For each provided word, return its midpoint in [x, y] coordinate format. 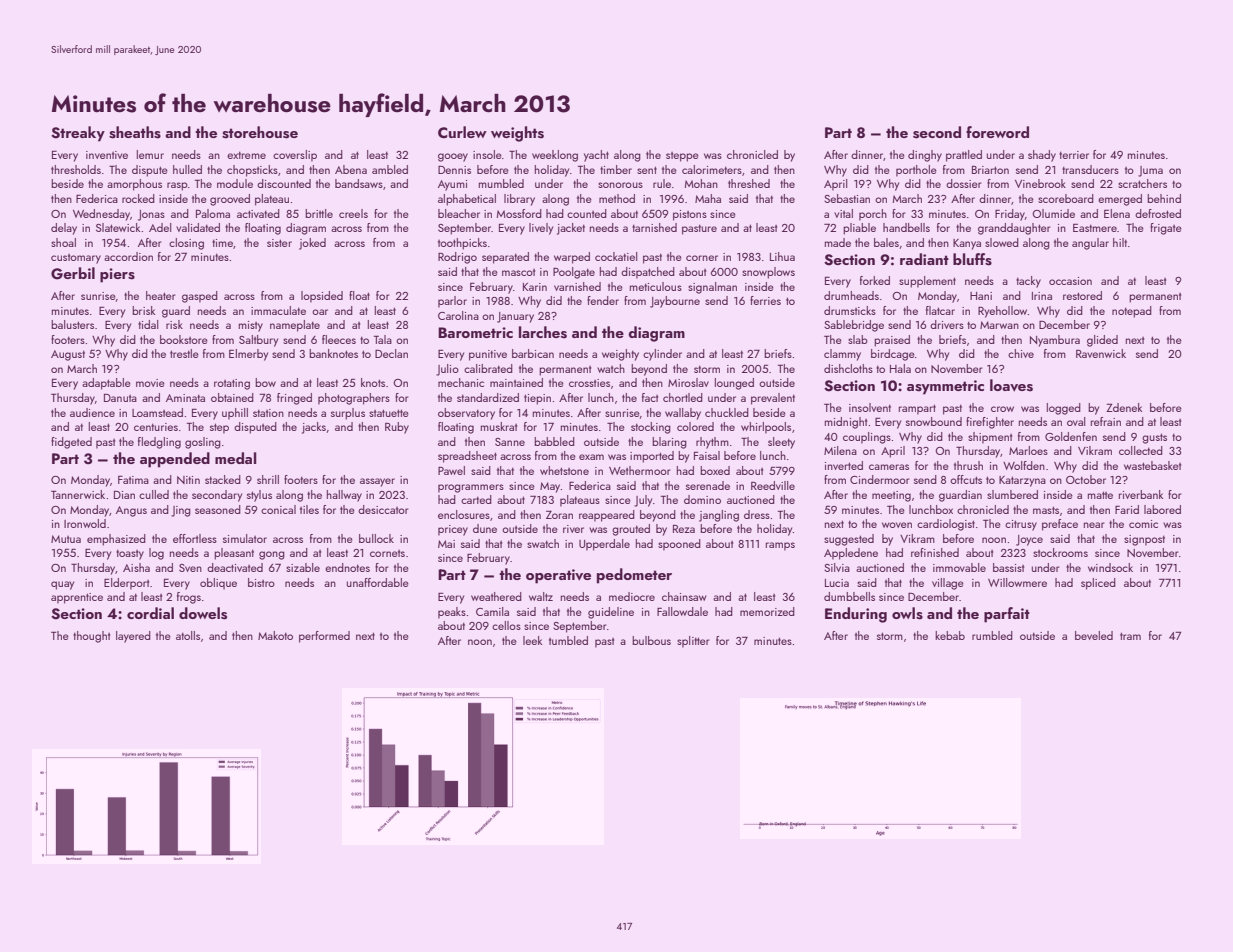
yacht [596, 156]
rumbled [992, 635]
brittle [319, 213]
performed [324, 637]
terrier [1074, 155]
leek [532, 640]
